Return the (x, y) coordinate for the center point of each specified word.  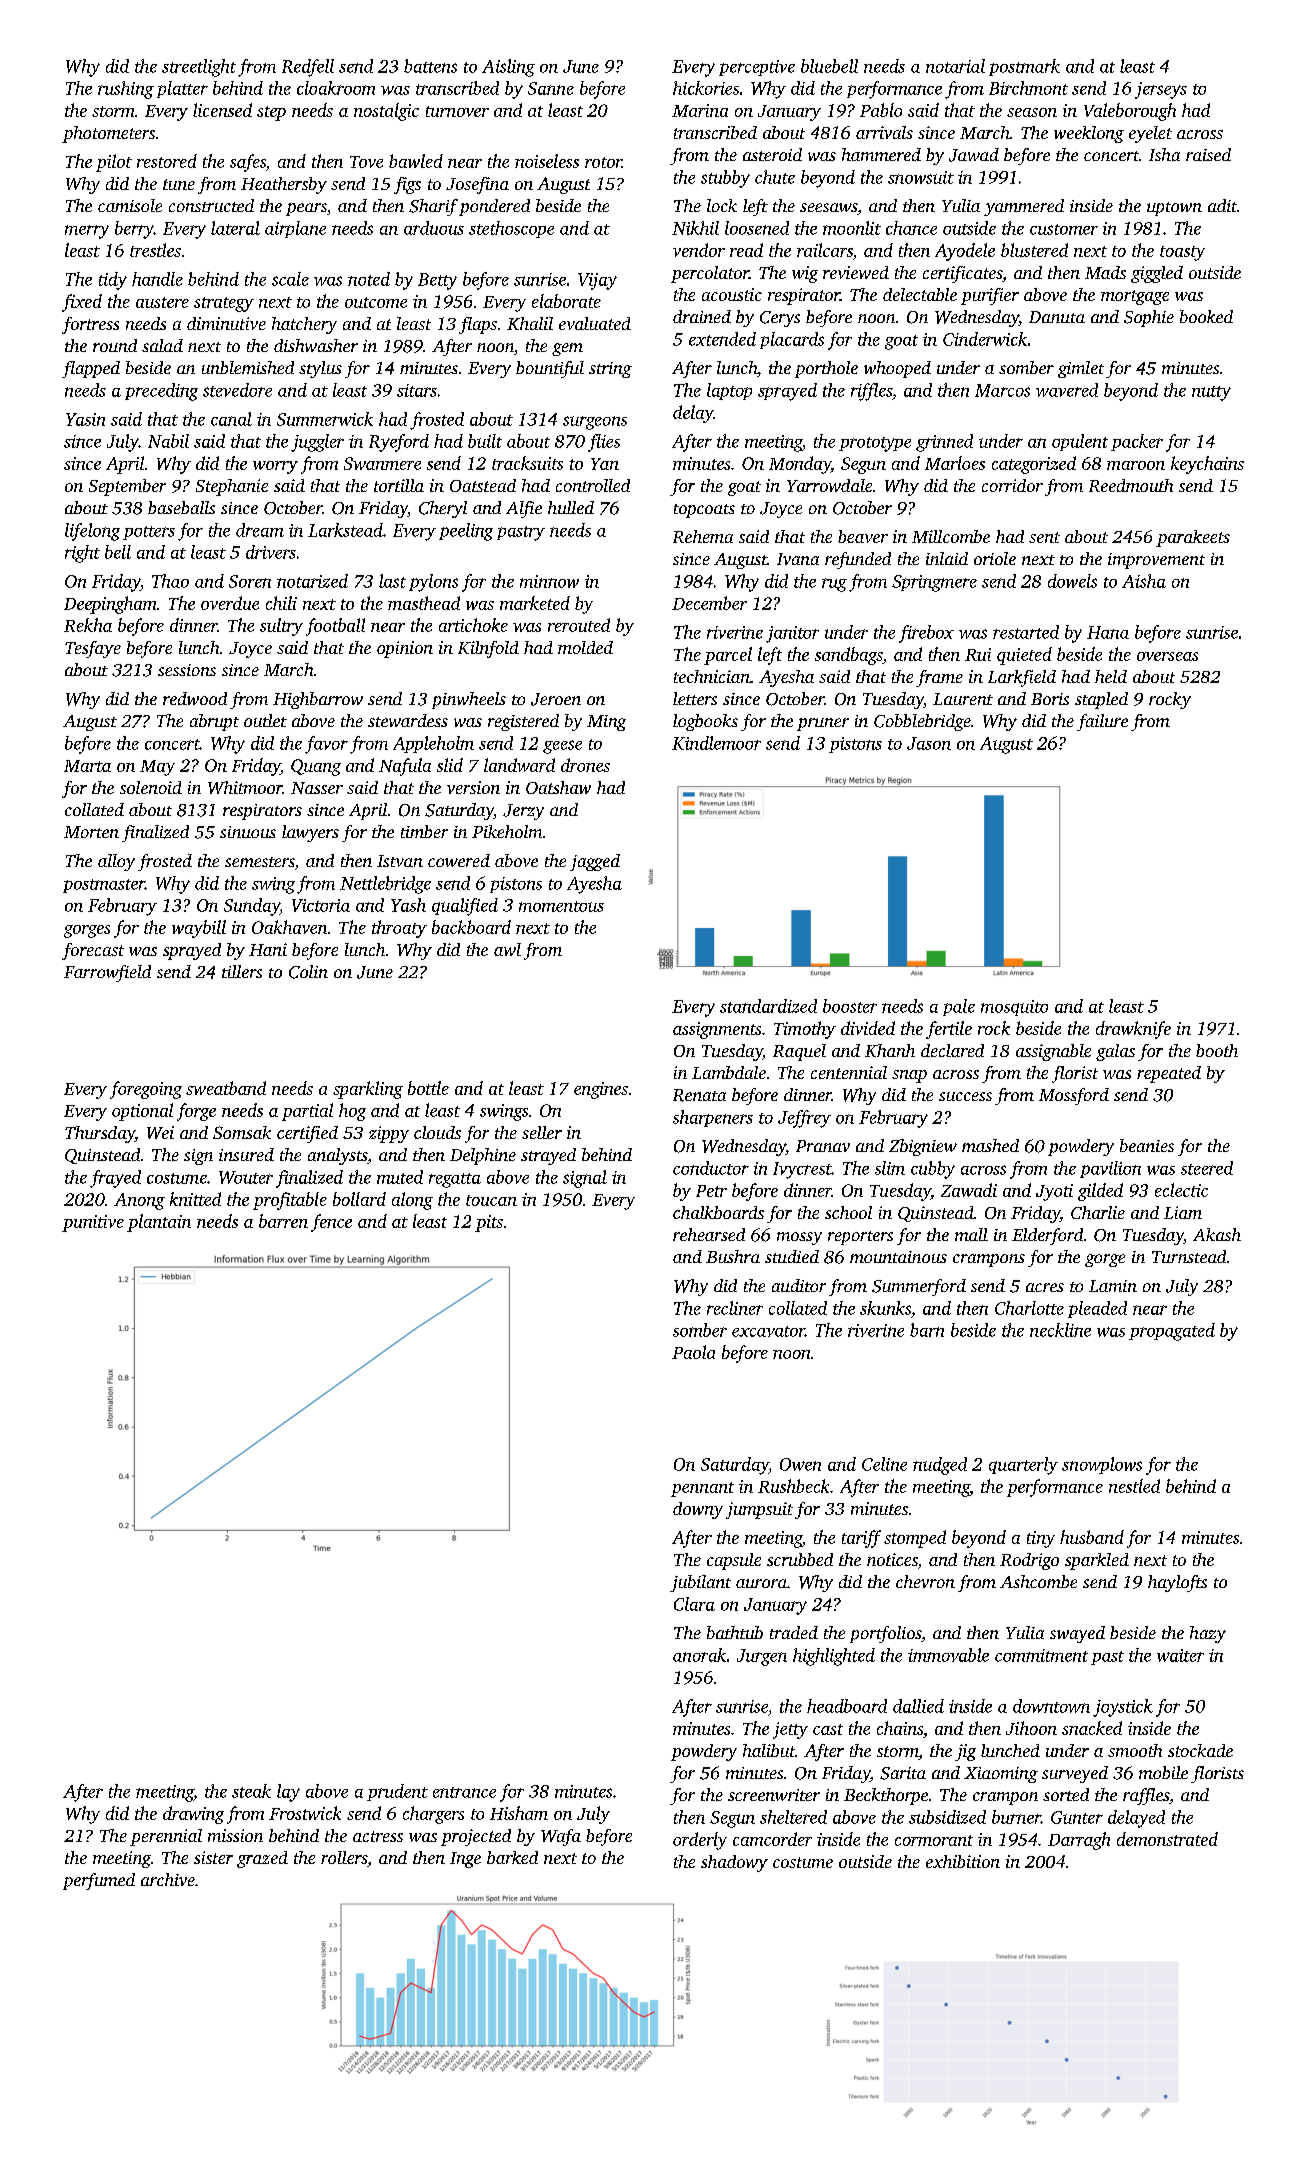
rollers (344, 1857)
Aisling (508, 68)
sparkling (368, 1090)
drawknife (1133, 1030)
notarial (955, 66)
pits (489, 1223)
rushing (126, 90)
